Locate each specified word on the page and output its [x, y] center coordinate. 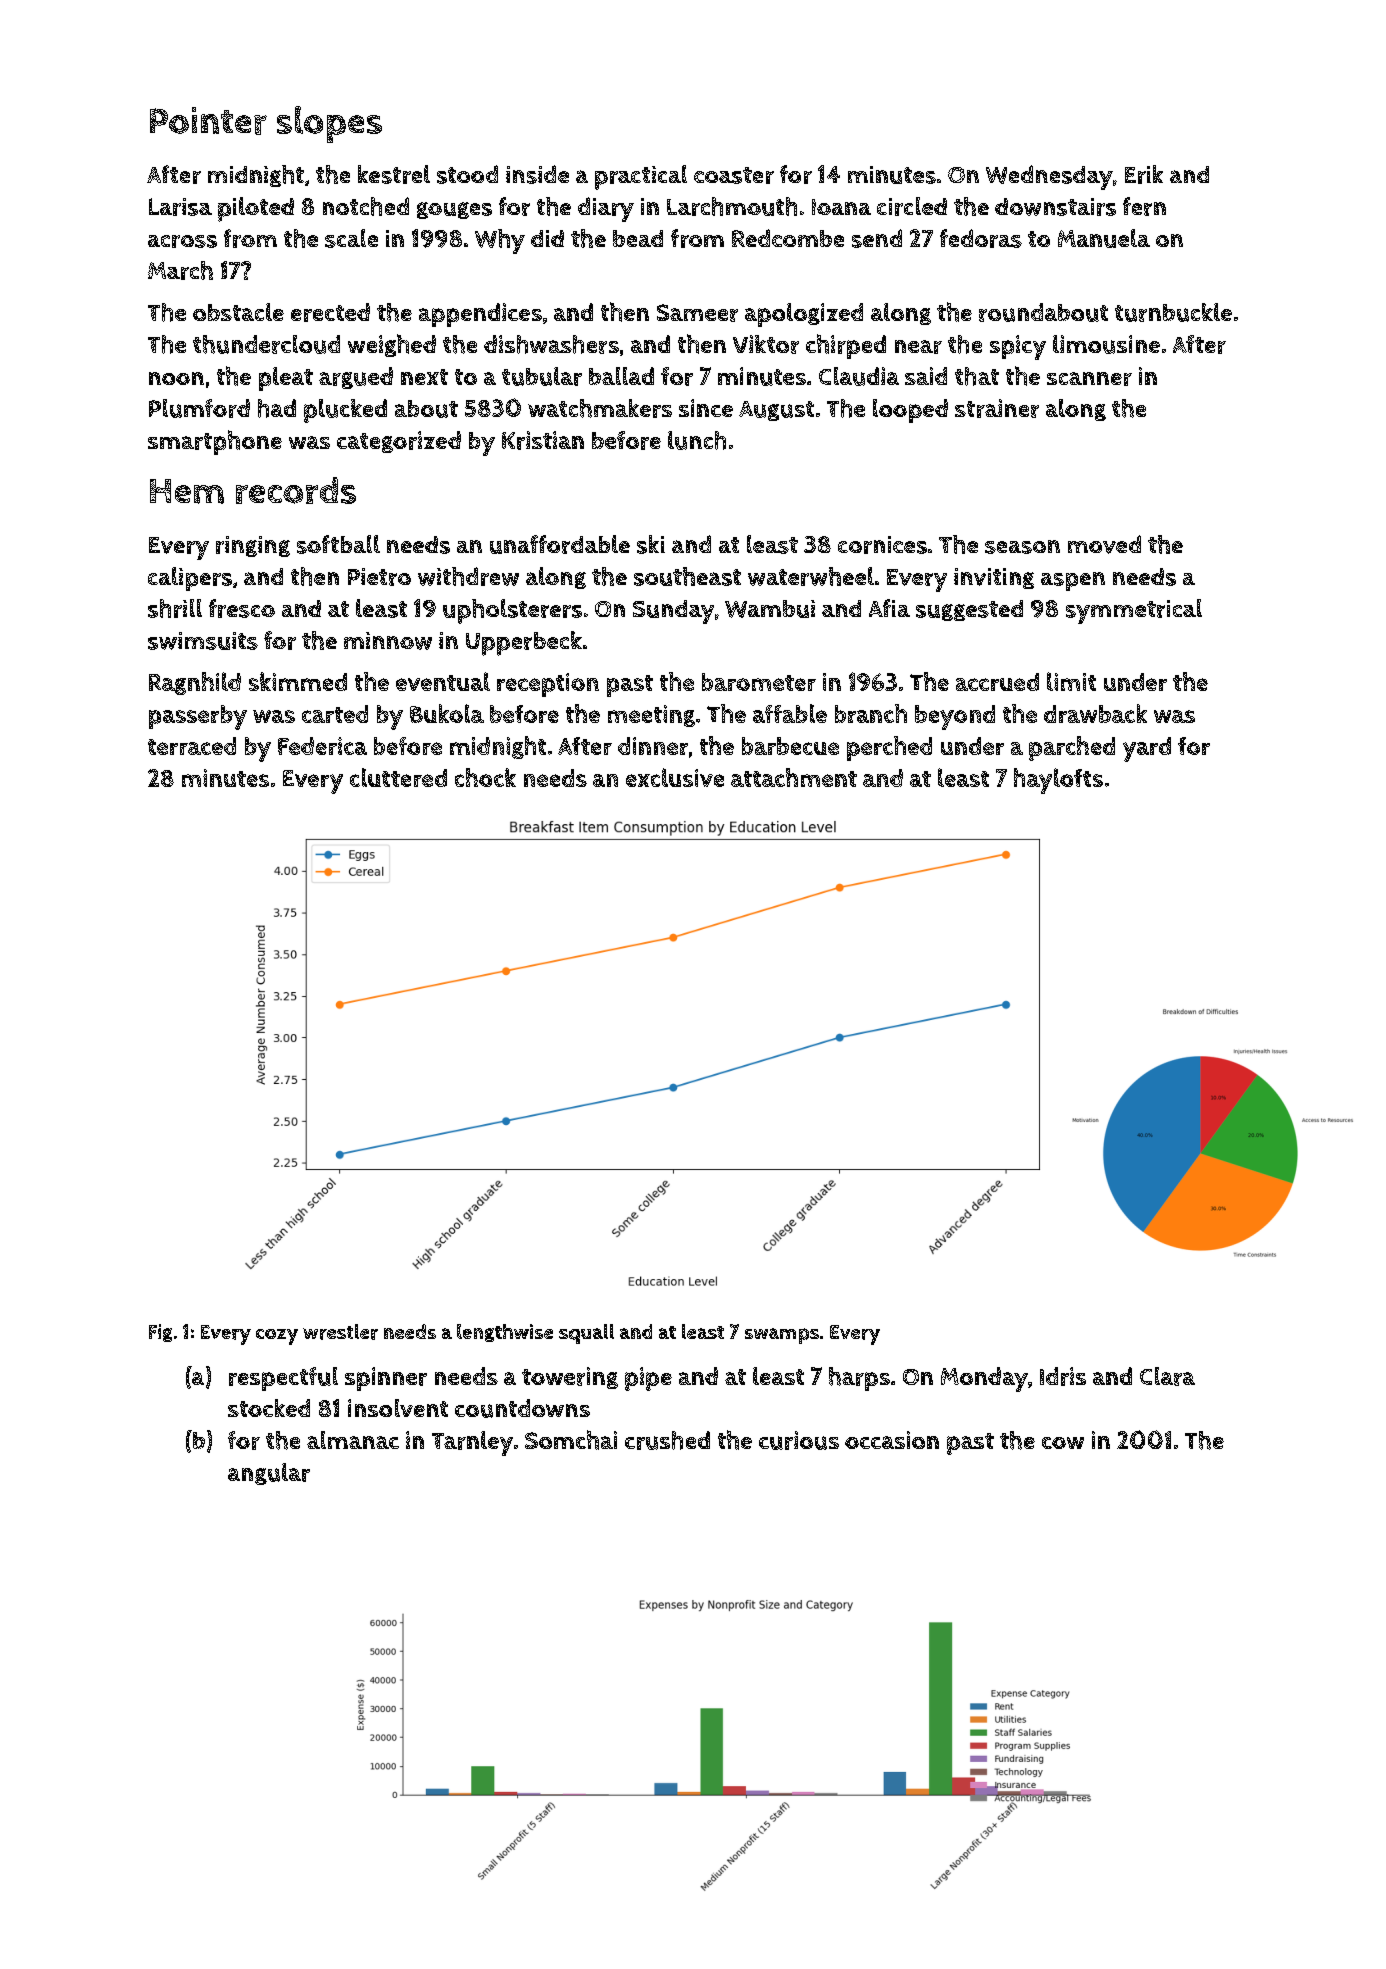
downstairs [1055, 207]
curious [799, 1440]
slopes [329, 124]
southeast [687, 576]
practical [641, 177]
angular [269, 1474]
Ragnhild [195, 683]
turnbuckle [1173, 312]
